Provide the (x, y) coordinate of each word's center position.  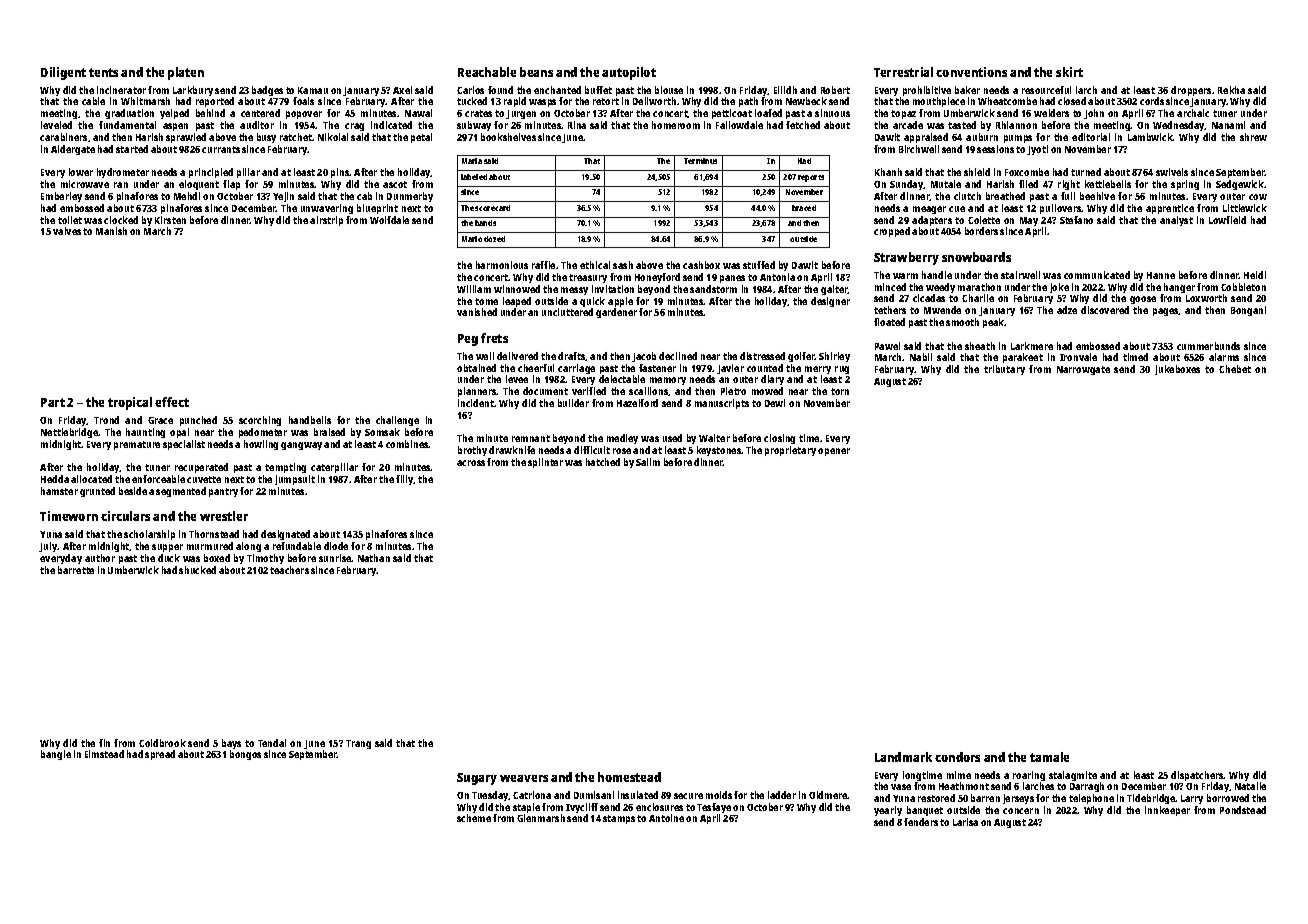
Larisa (965, 822)
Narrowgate (1083, 370)
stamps (619, 819)
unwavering (327, 209)
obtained (476, 368)
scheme (474, 818)
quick (592, 302)
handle (937, 275)
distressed (762, 356)
